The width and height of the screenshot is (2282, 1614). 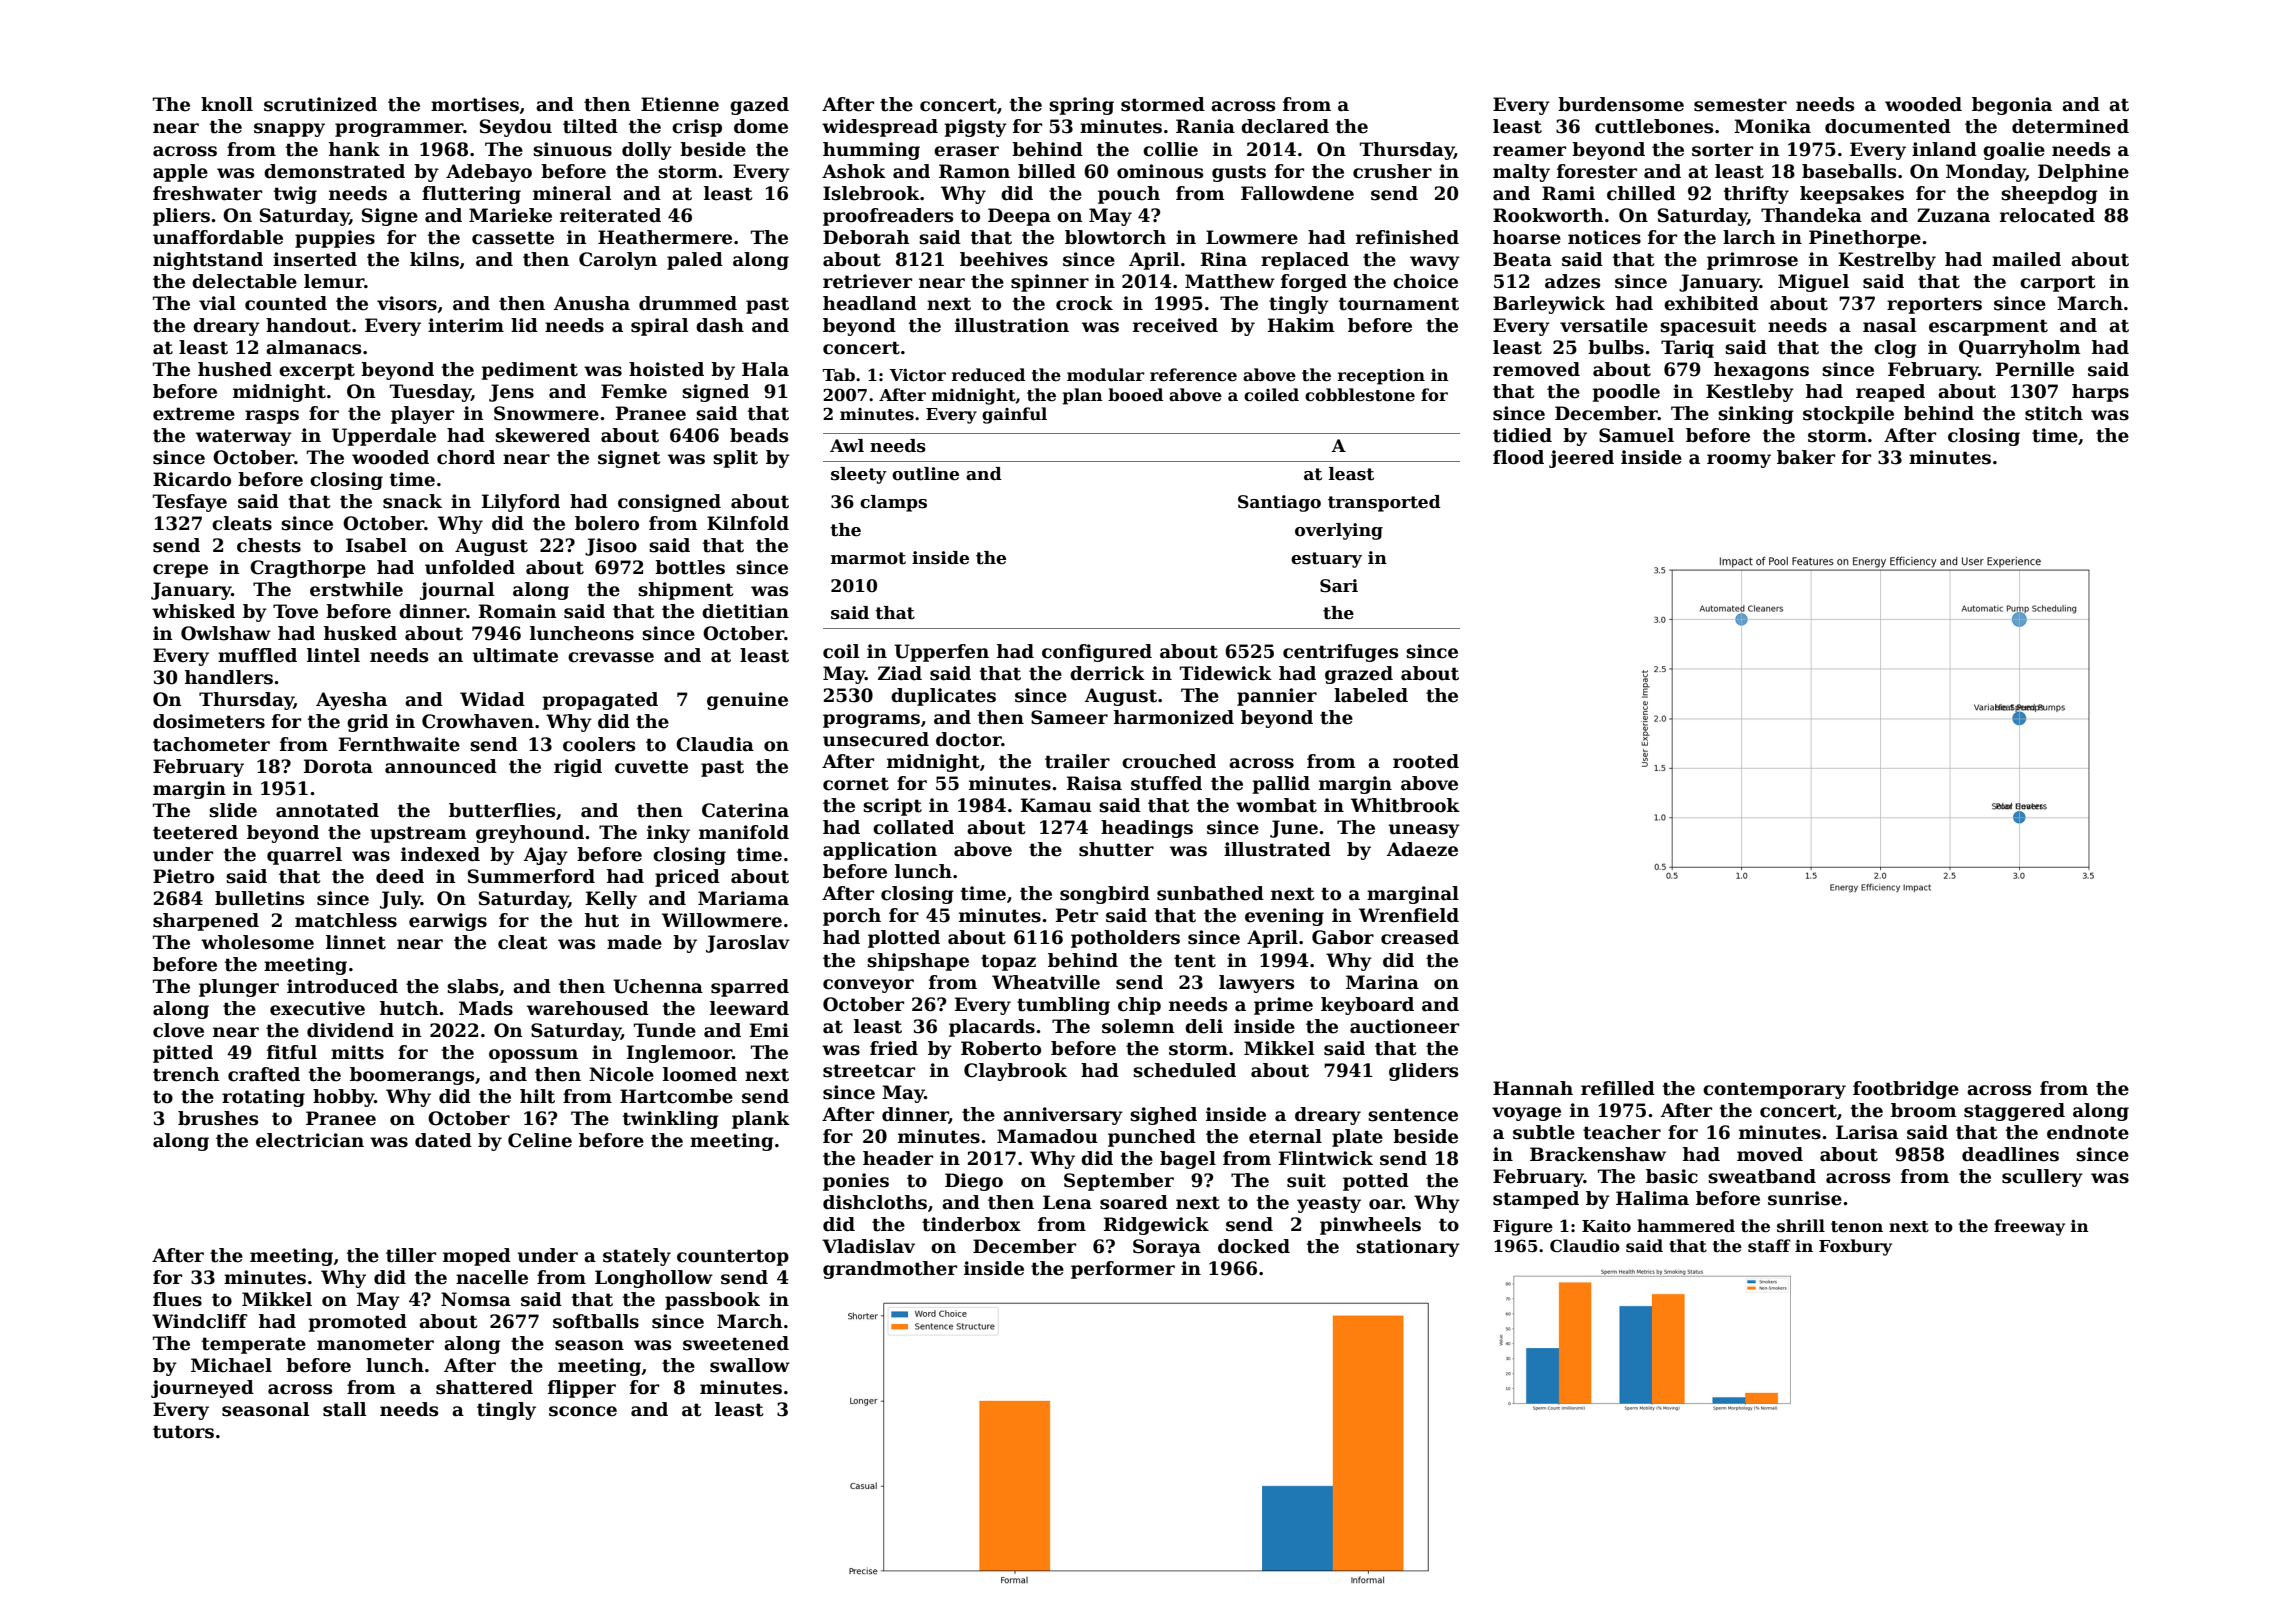 I want to click on semester, so click(x=1740, y=105).
